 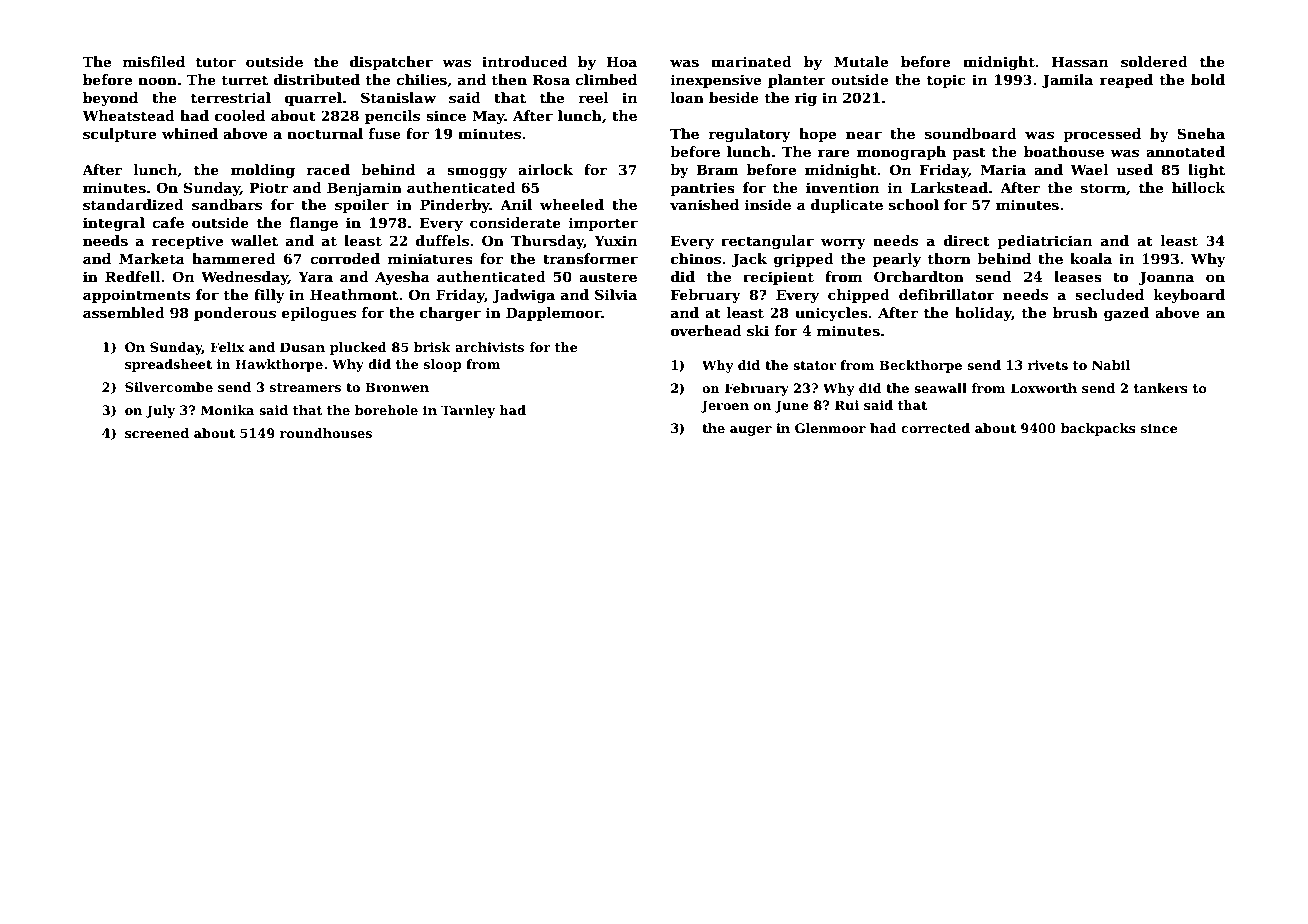 What do you see at coordinates (843, 243) in the page?
I see `worry` at bounding box center [843, 243].
